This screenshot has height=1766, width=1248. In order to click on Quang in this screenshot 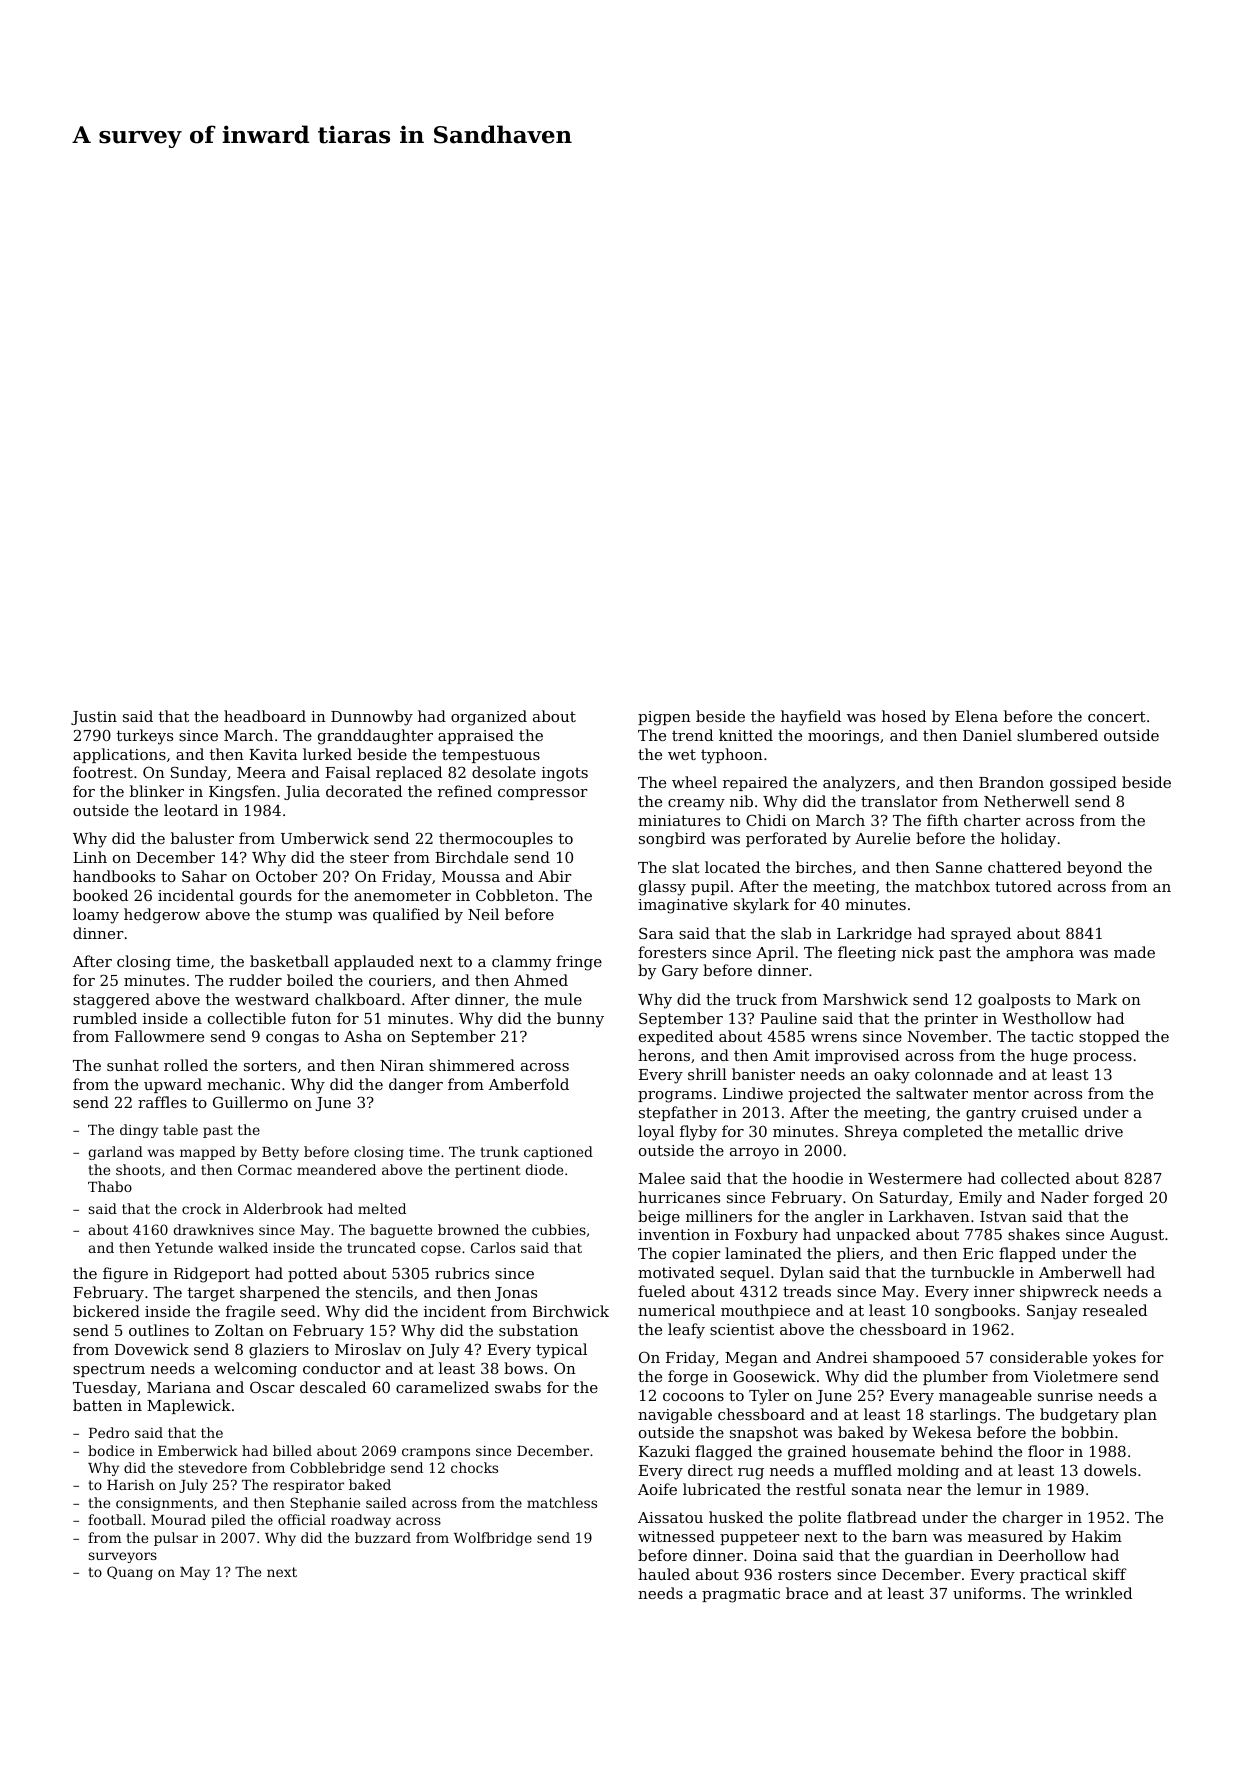, I will do `click(130, 1573)`.
